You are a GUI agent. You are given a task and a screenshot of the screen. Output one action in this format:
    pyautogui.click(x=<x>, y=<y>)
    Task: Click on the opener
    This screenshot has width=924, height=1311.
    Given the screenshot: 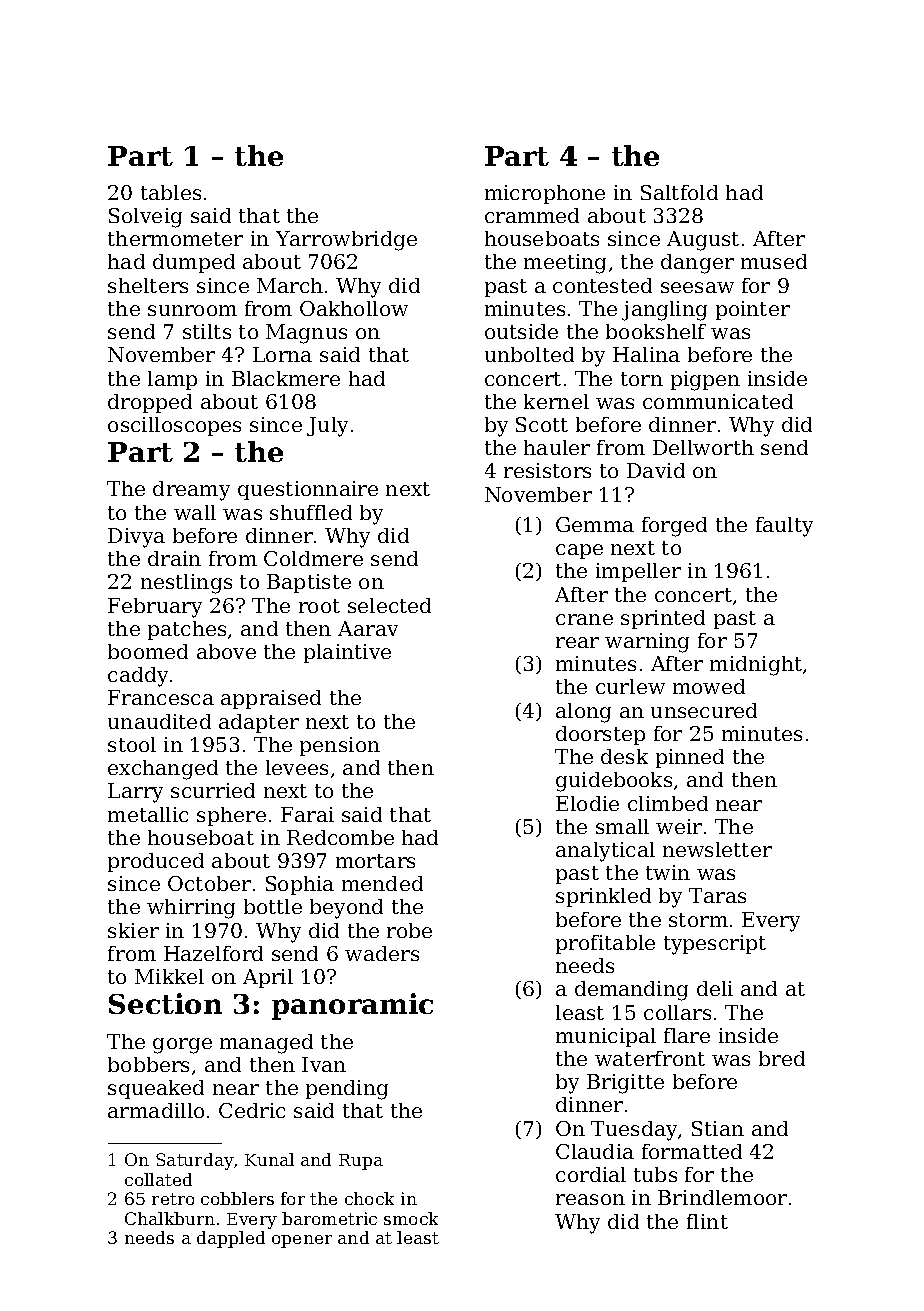 What is the action you would take?
    pyautogui.click(x=302, y=1241)
